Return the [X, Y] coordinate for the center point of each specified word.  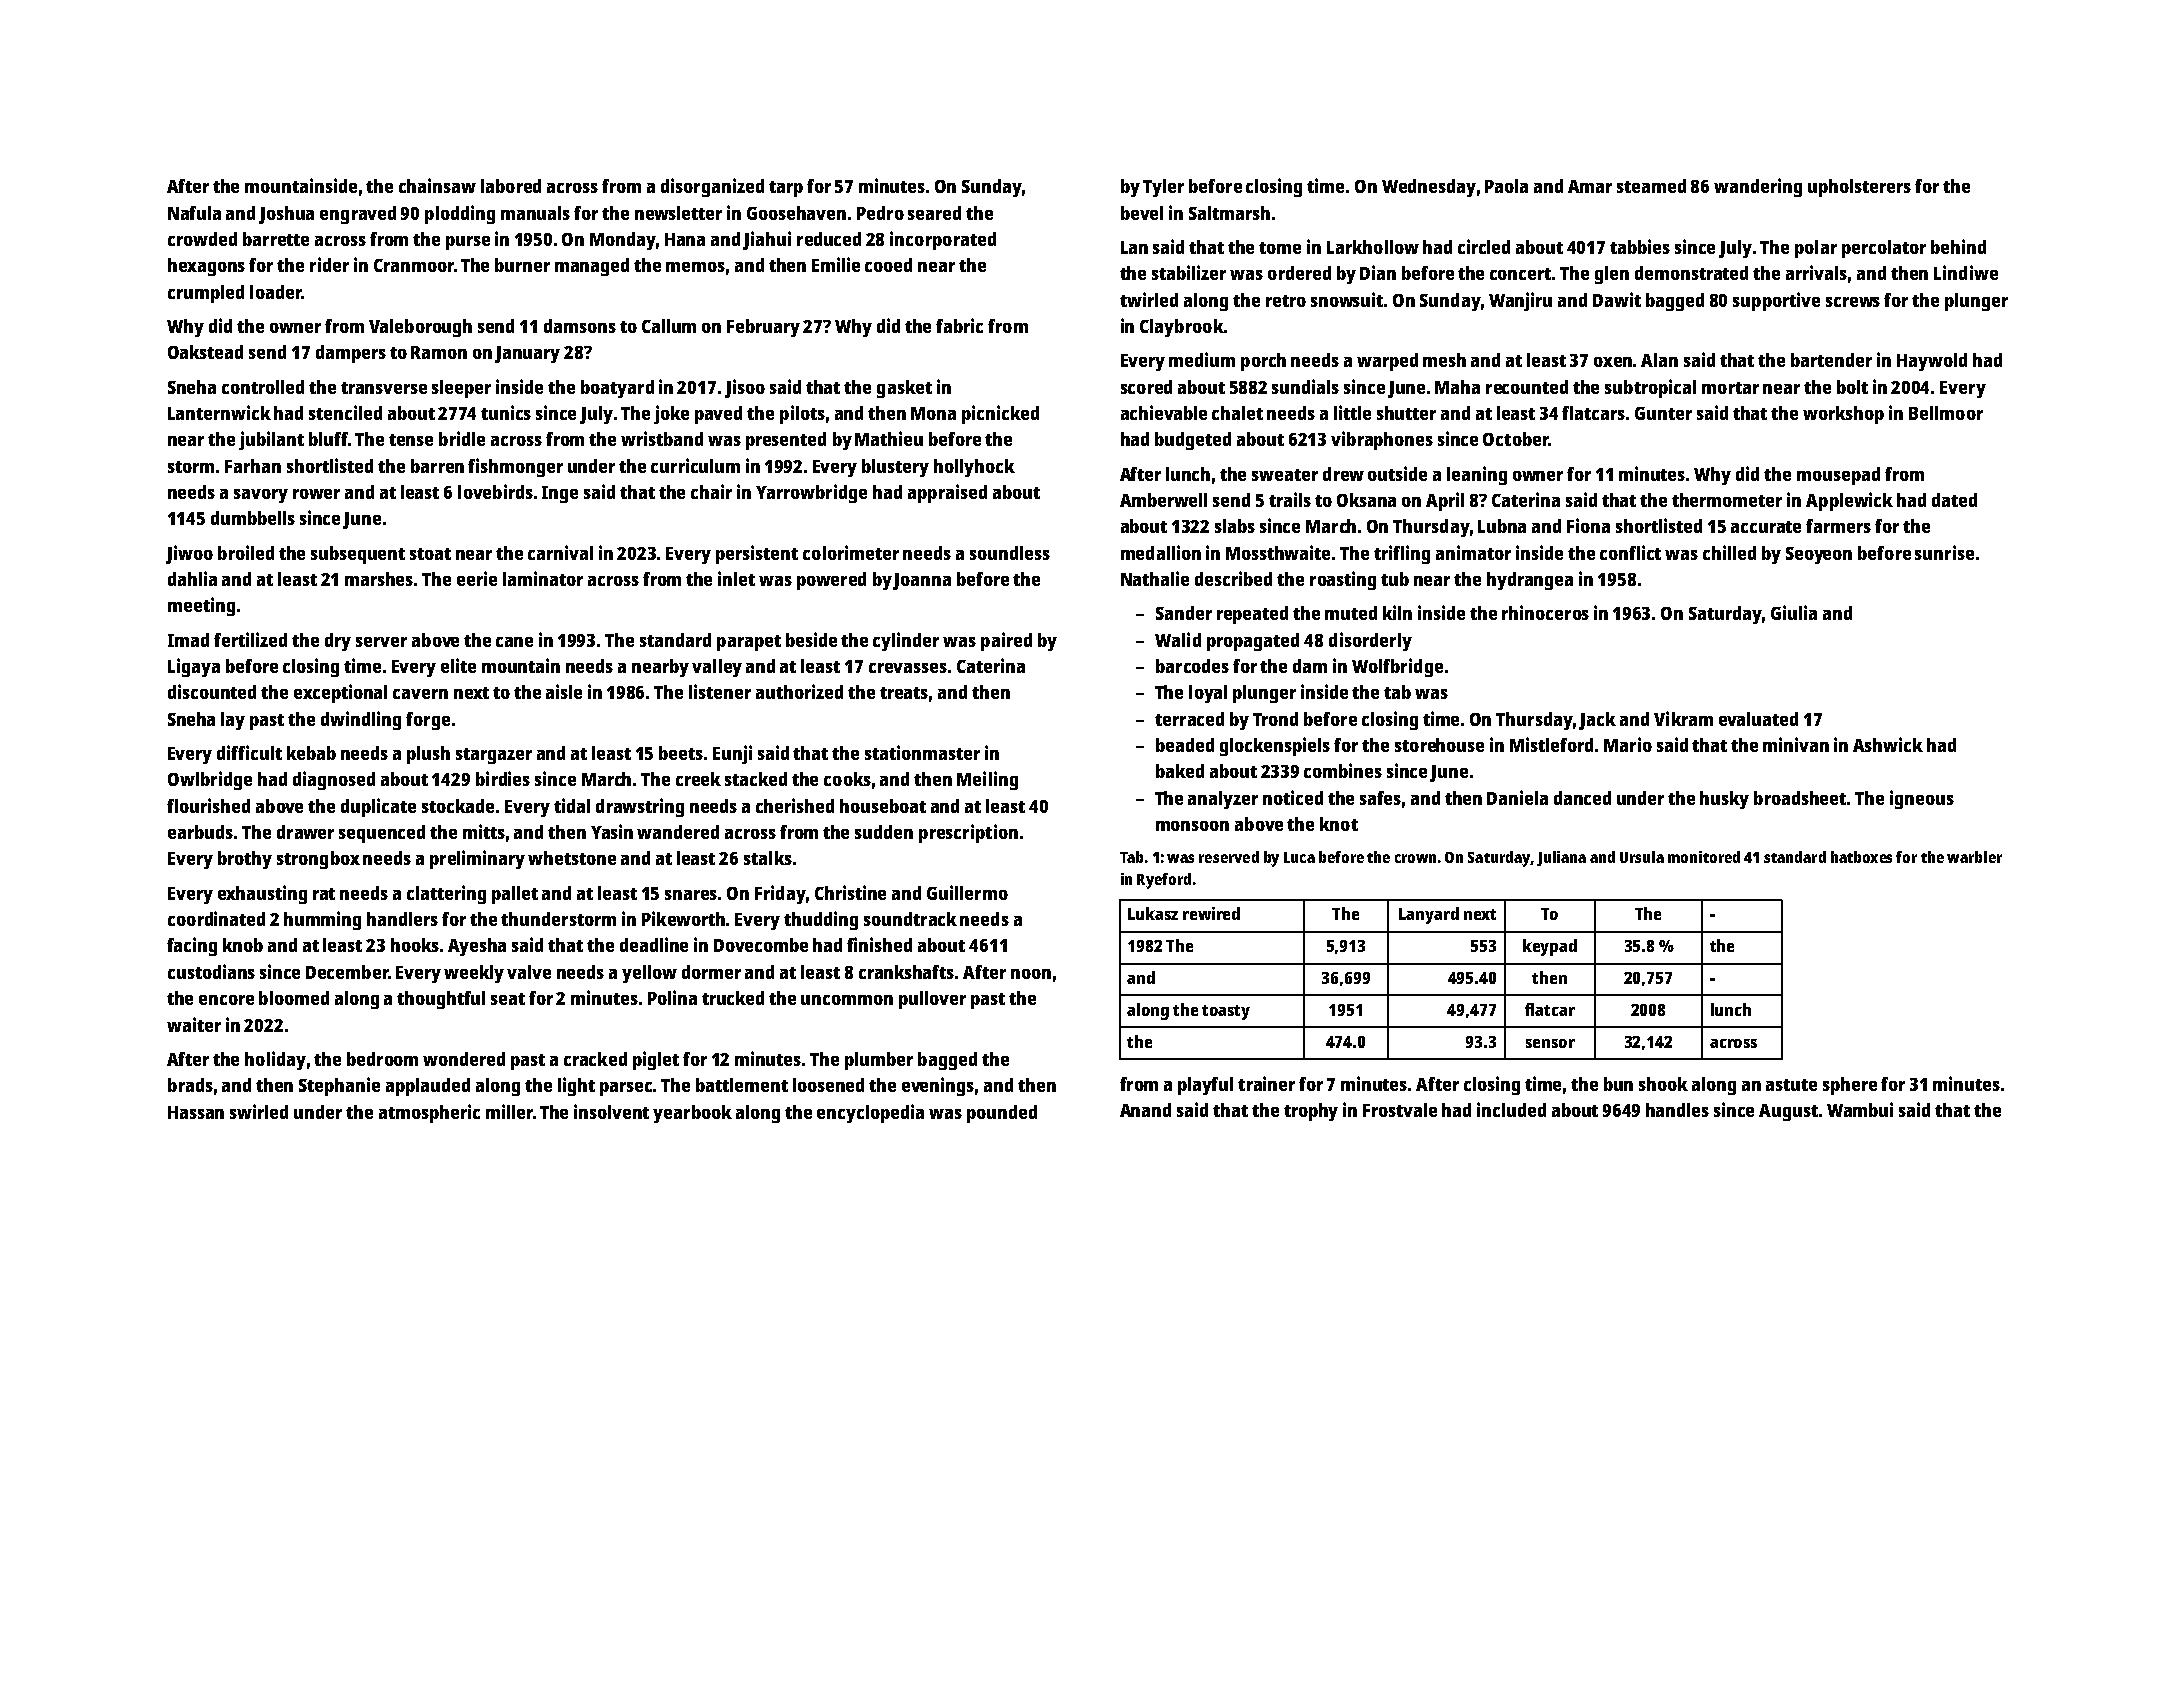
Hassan [196, 1112]
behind [1958, 246]
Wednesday [1429, 188]
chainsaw [437, 185]
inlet [736, 578]
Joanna [922, 581]
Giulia [1794, 612]
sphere [1850, 1086]
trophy [1311, 1112]
